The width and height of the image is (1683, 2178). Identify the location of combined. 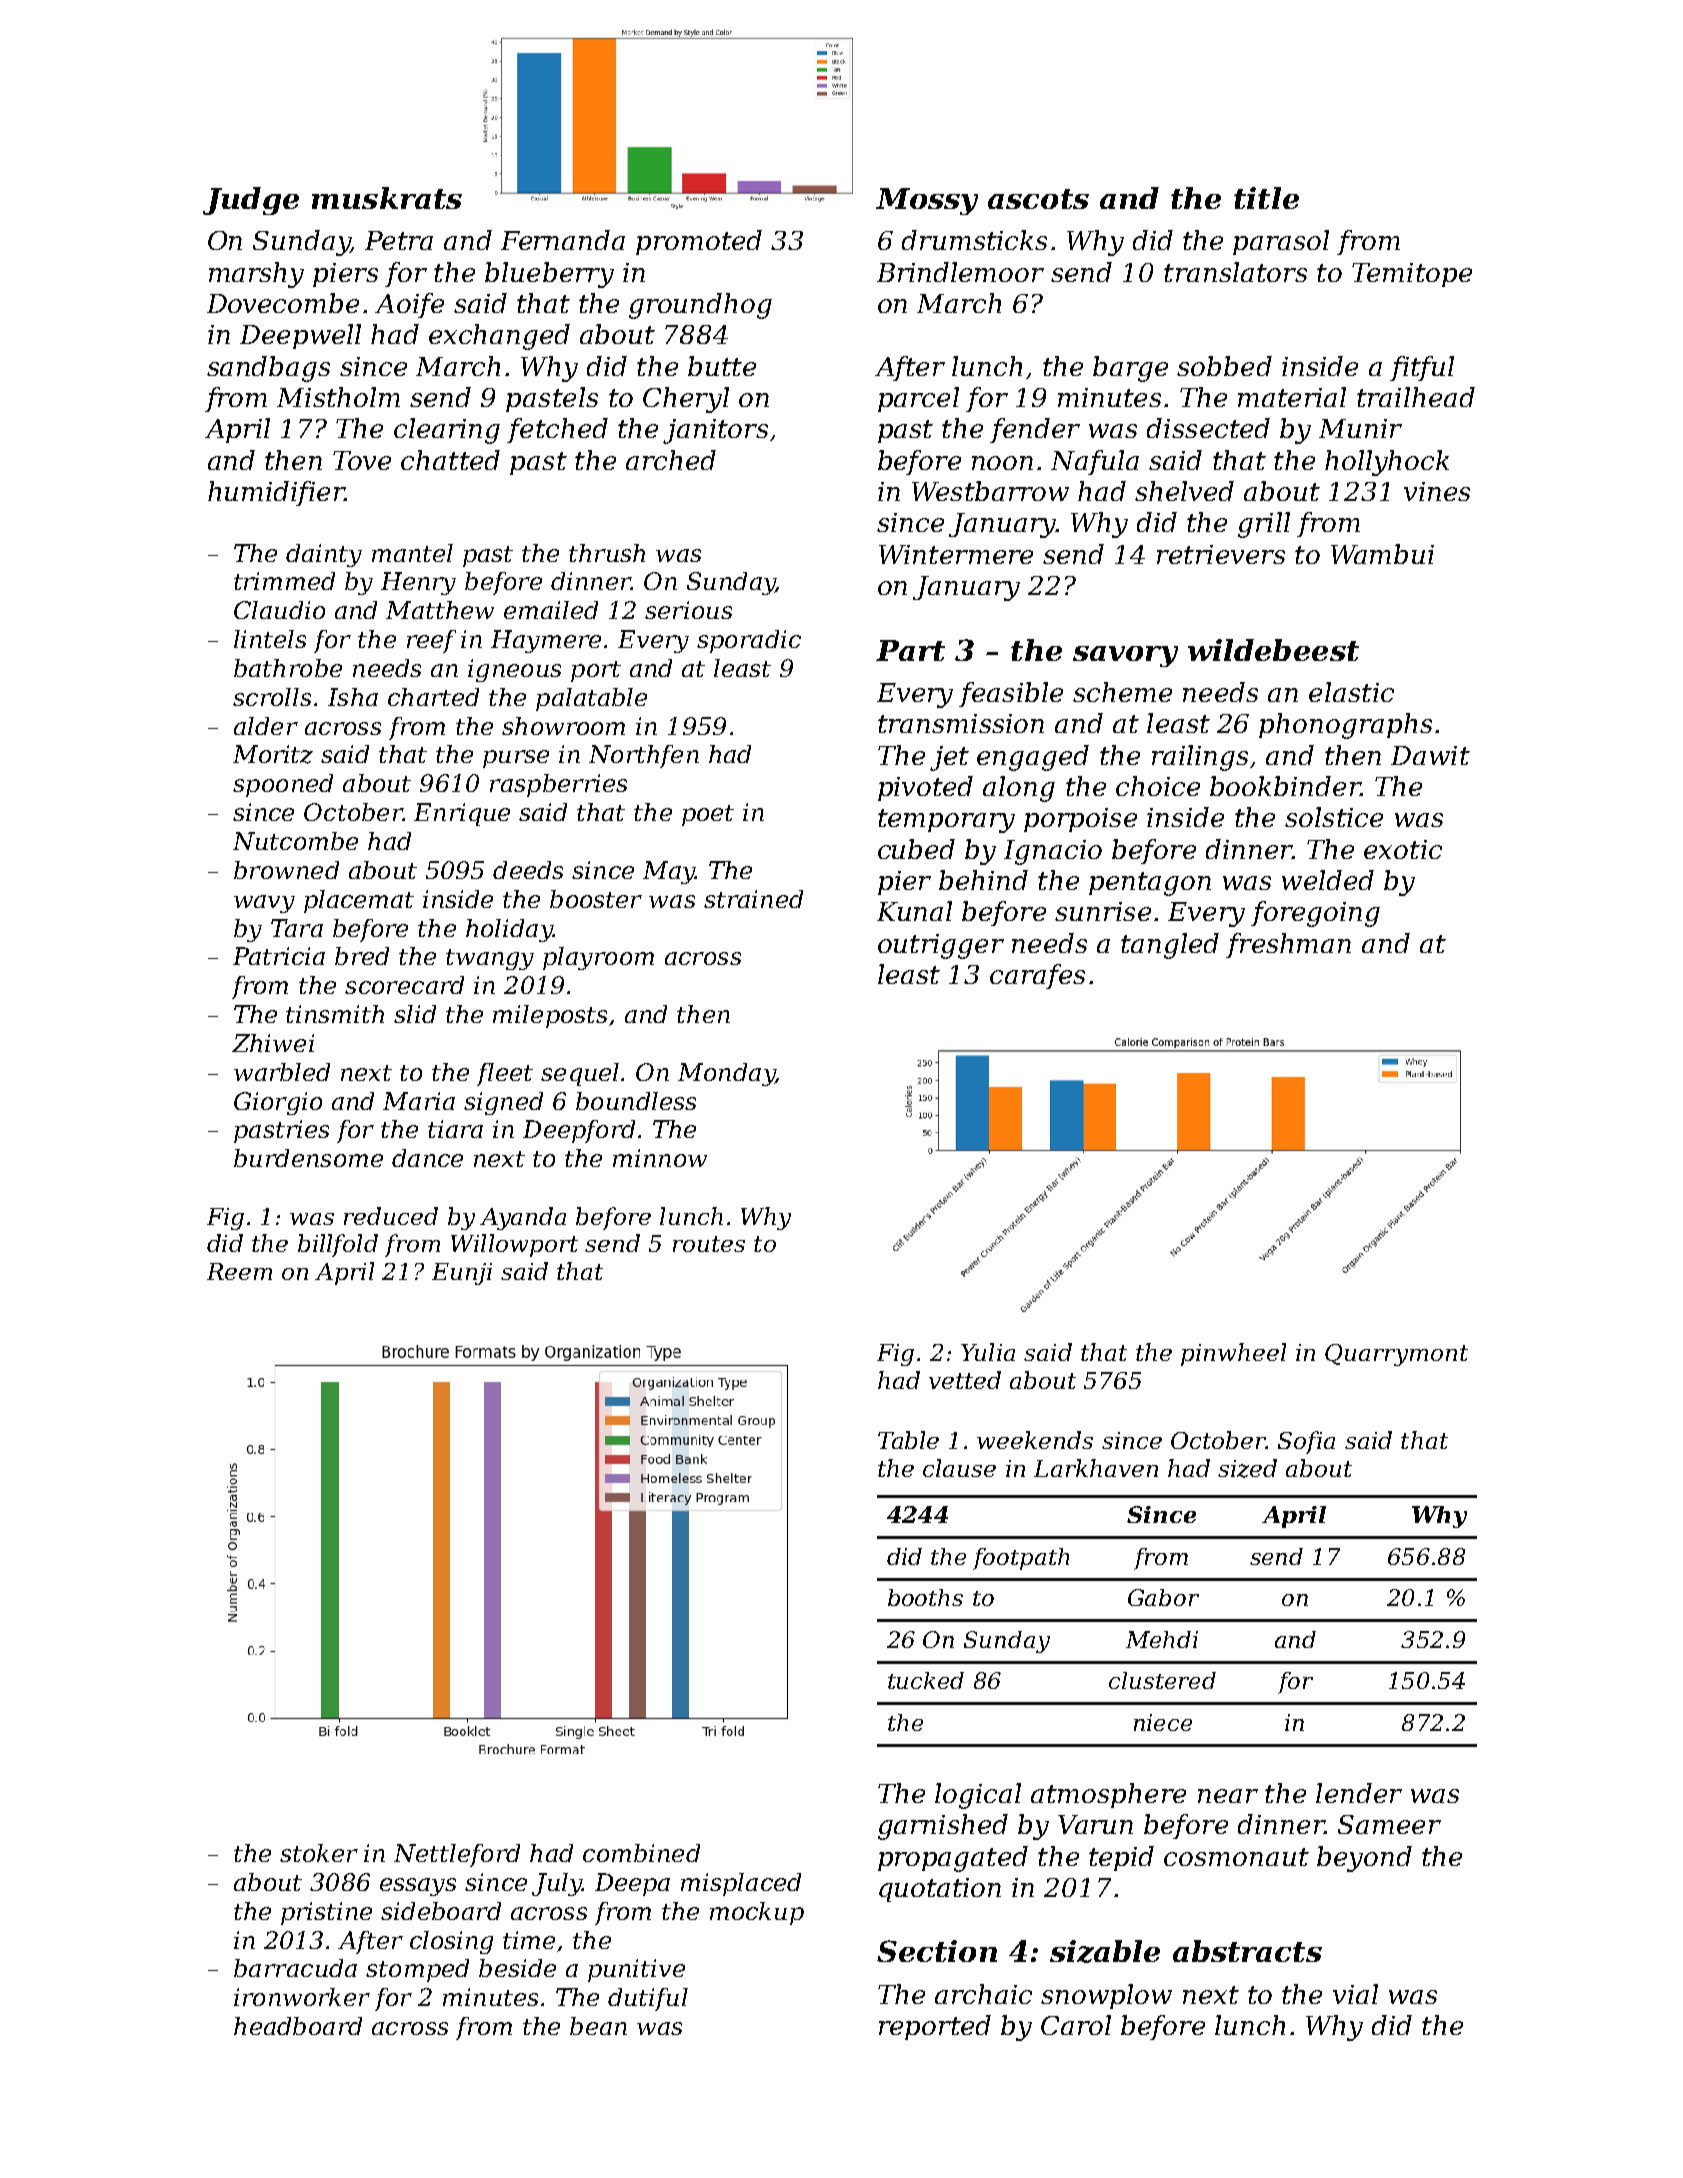
(641, 1853).
